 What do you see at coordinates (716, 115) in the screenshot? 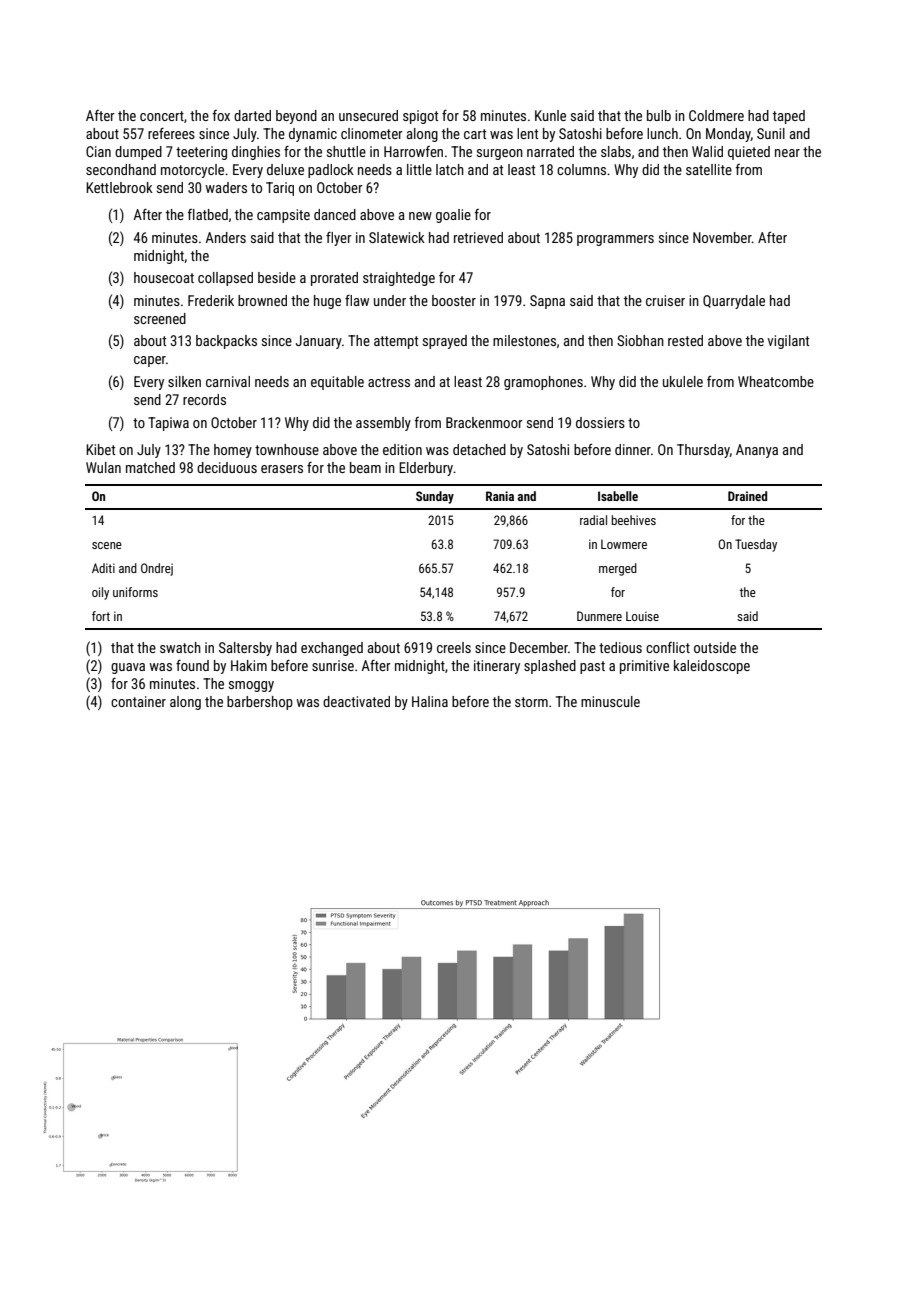
I see `Coldmere` at bounding box center [716, 115].
